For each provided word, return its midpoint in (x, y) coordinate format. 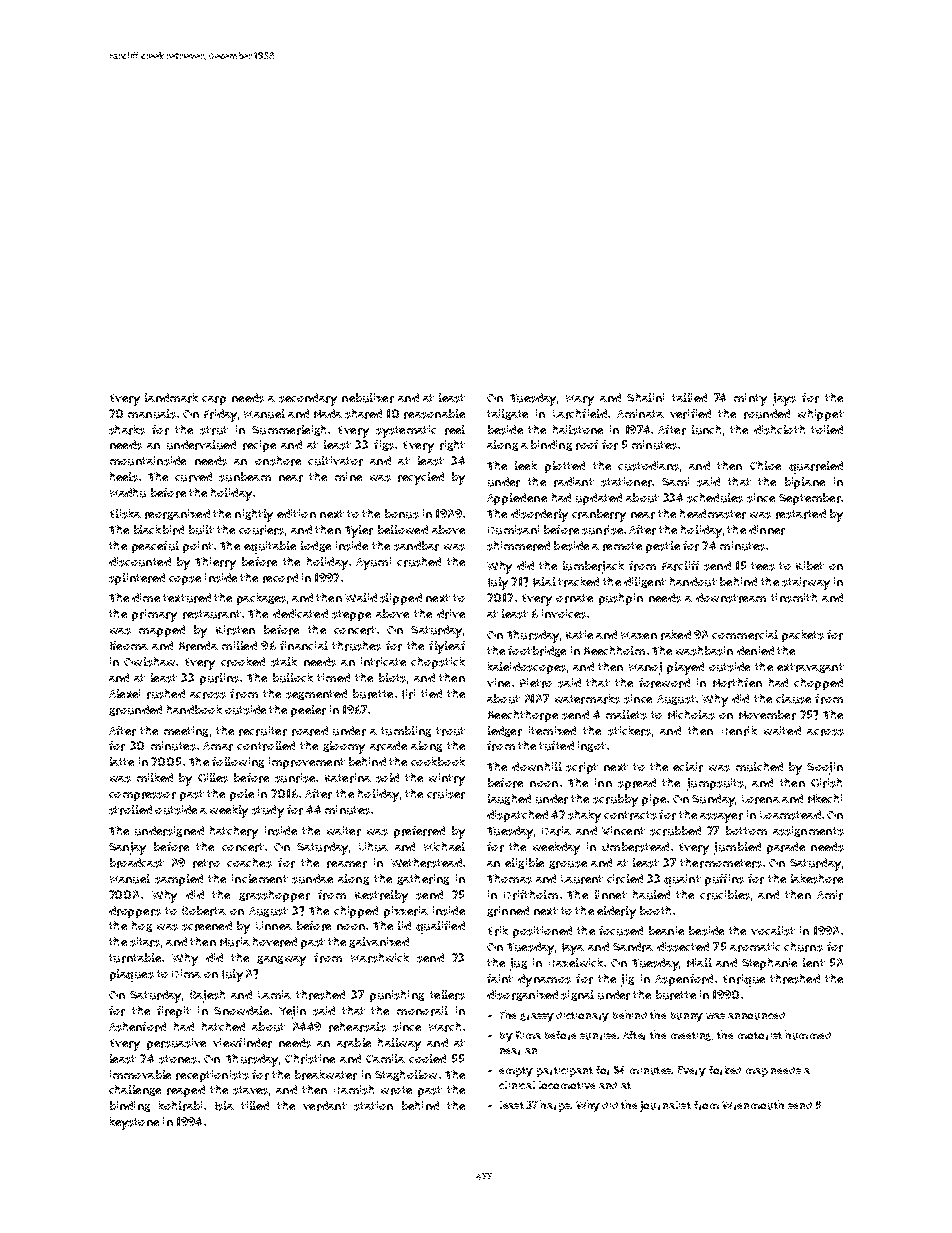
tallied (689, 397)
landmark (171, 398)
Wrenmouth (753, 1105)
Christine (310, 1059)
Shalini (645, 397)
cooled (427, 1058)
